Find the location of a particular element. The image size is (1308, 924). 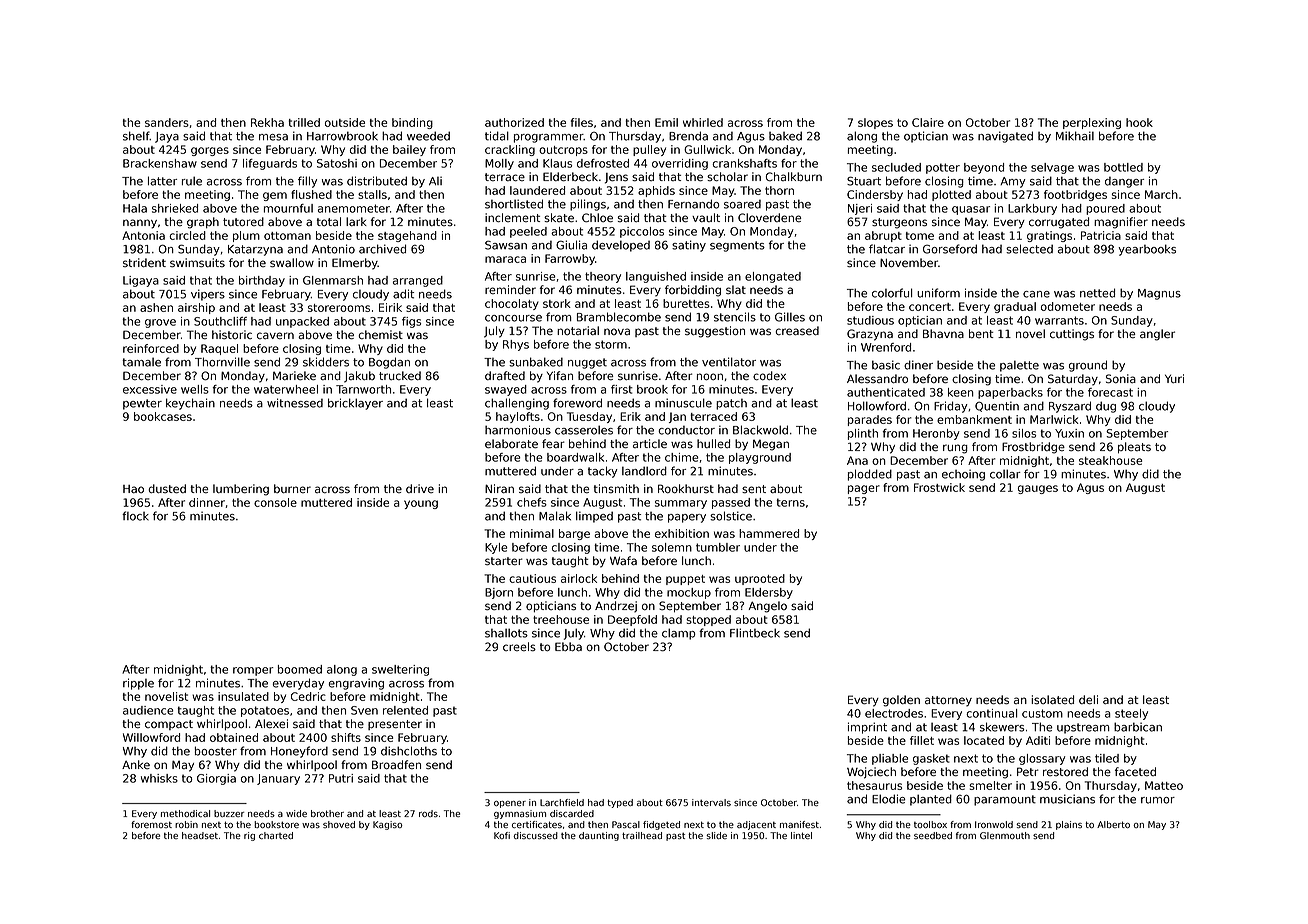

daunting is located at coordinates (599, 836).
